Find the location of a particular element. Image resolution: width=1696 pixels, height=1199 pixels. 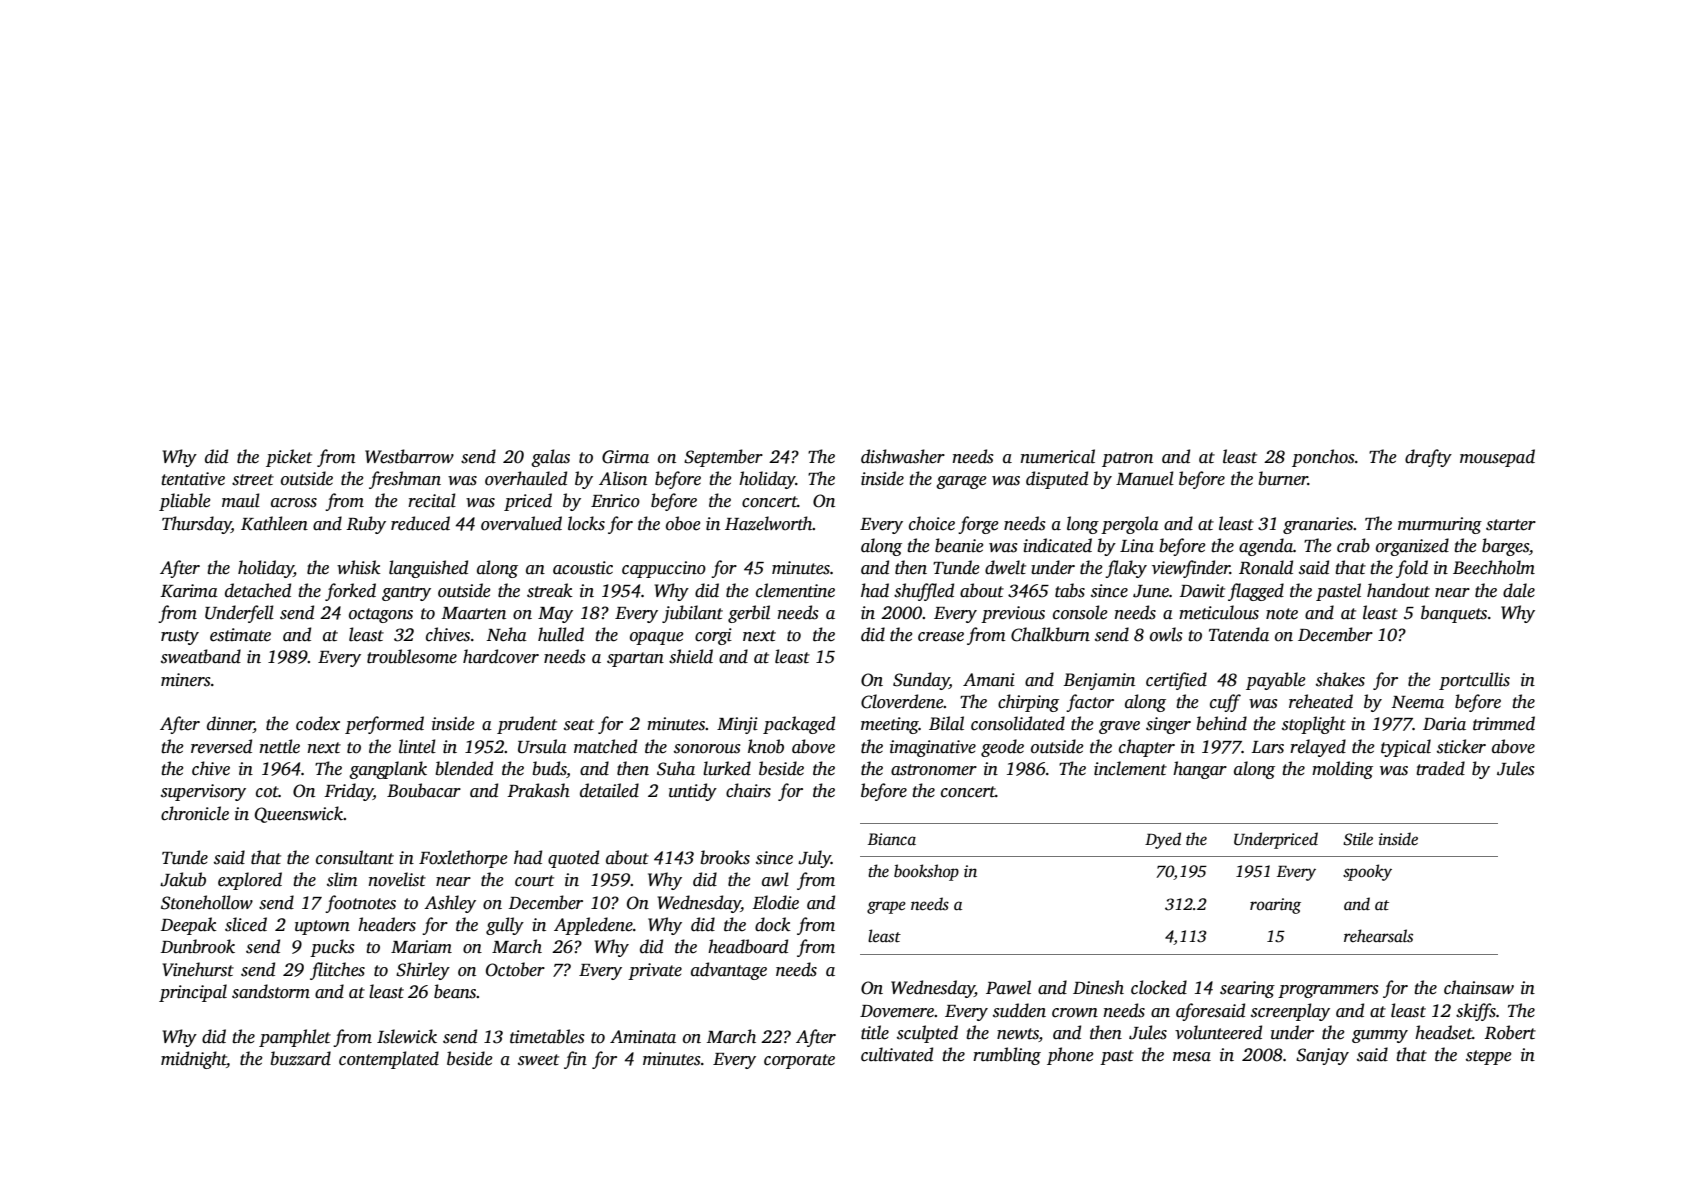

portcullis is located at coordinates (1474, 681).
